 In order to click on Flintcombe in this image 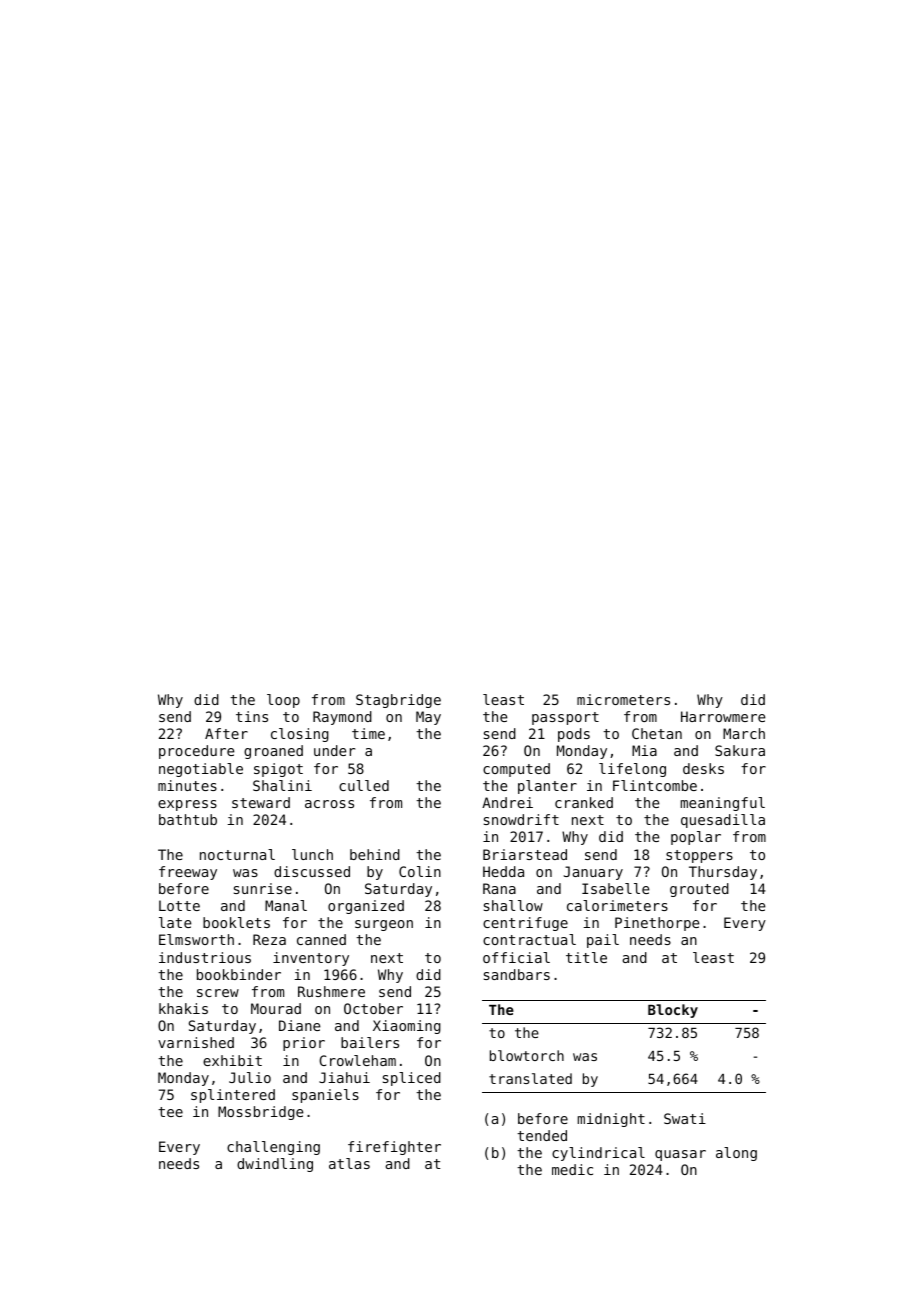, I will do `click(655, 785)`.
